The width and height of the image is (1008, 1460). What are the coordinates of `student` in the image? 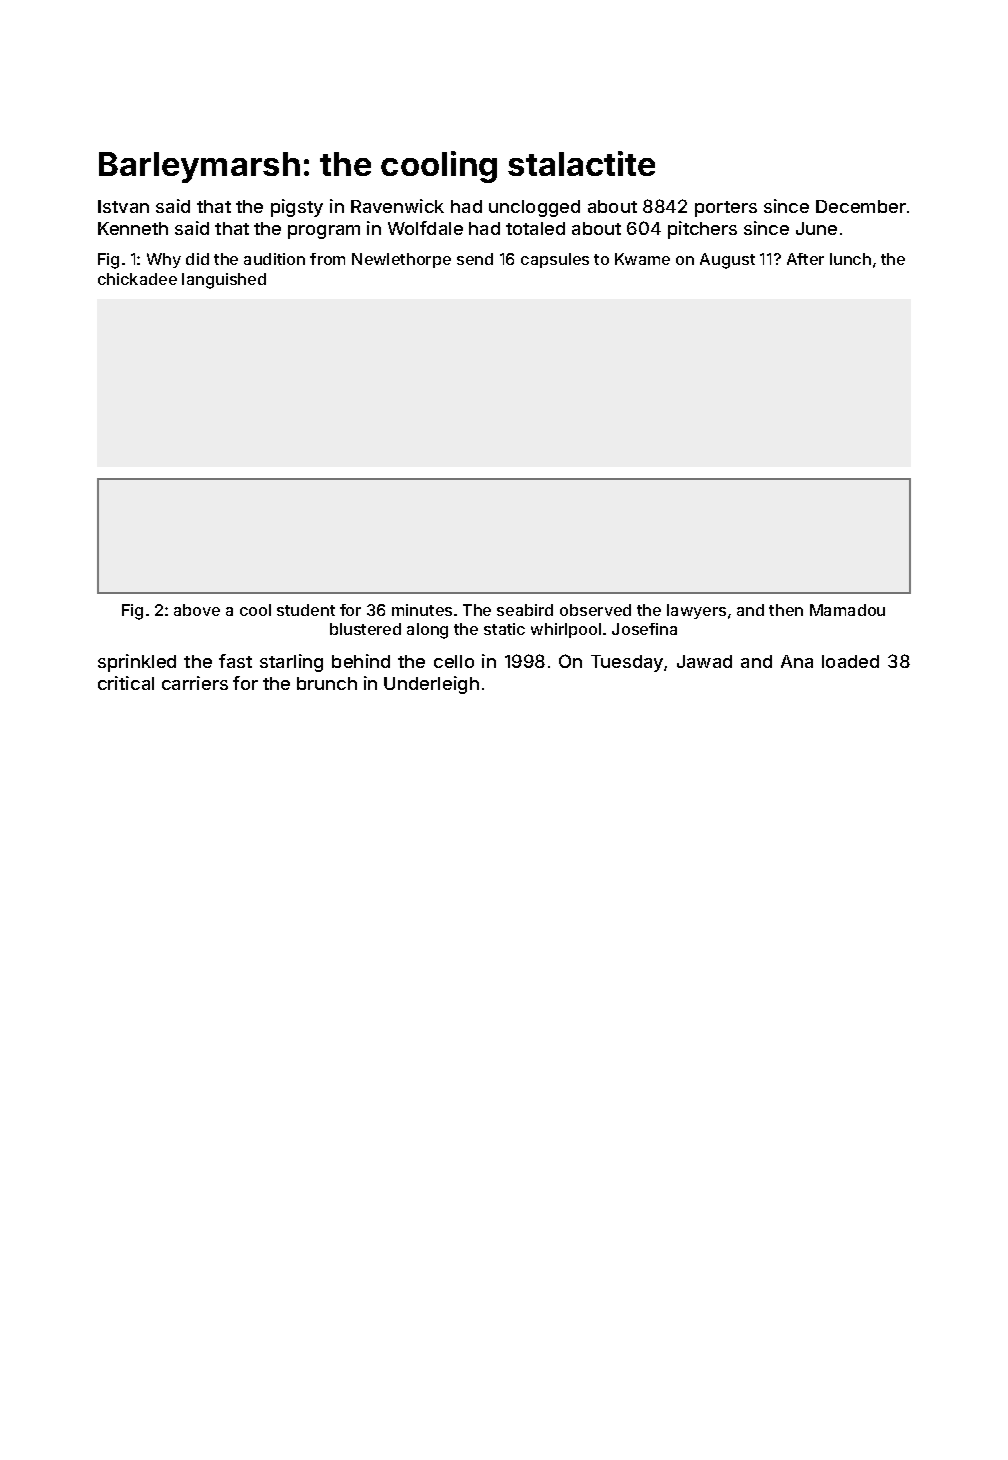 It's located at (306, 610).
